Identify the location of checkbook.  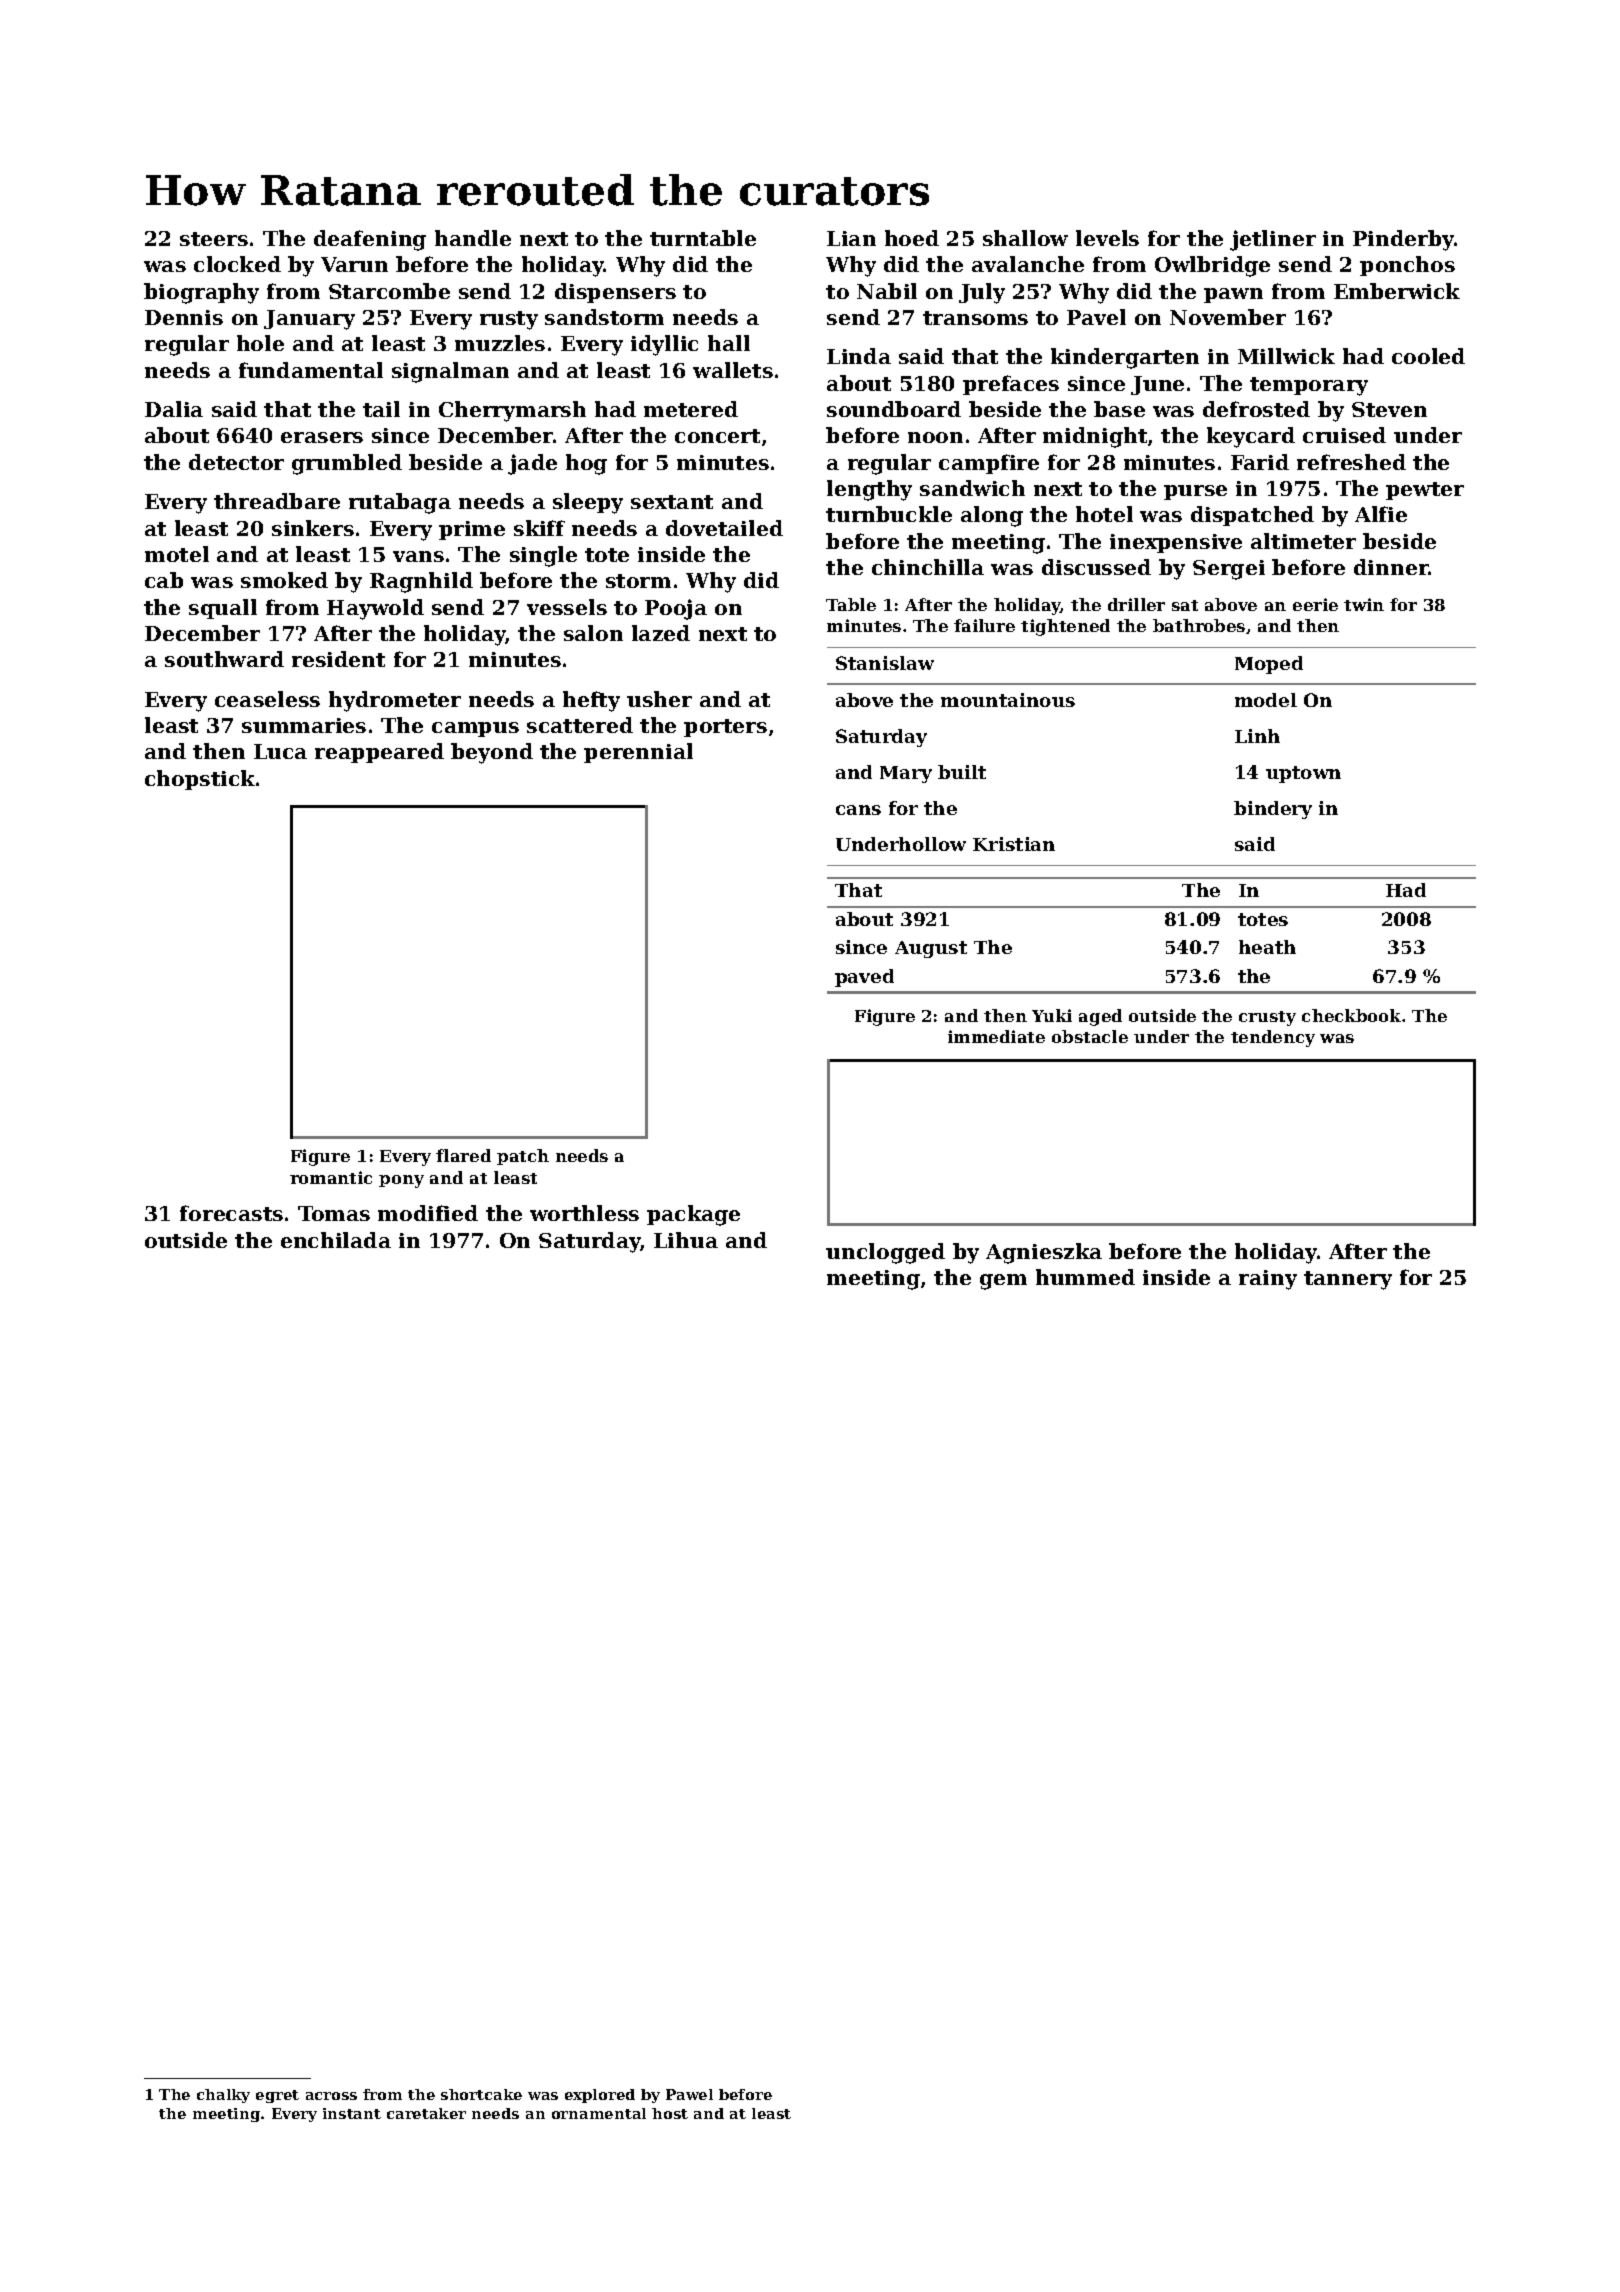
(1351, 1015).
